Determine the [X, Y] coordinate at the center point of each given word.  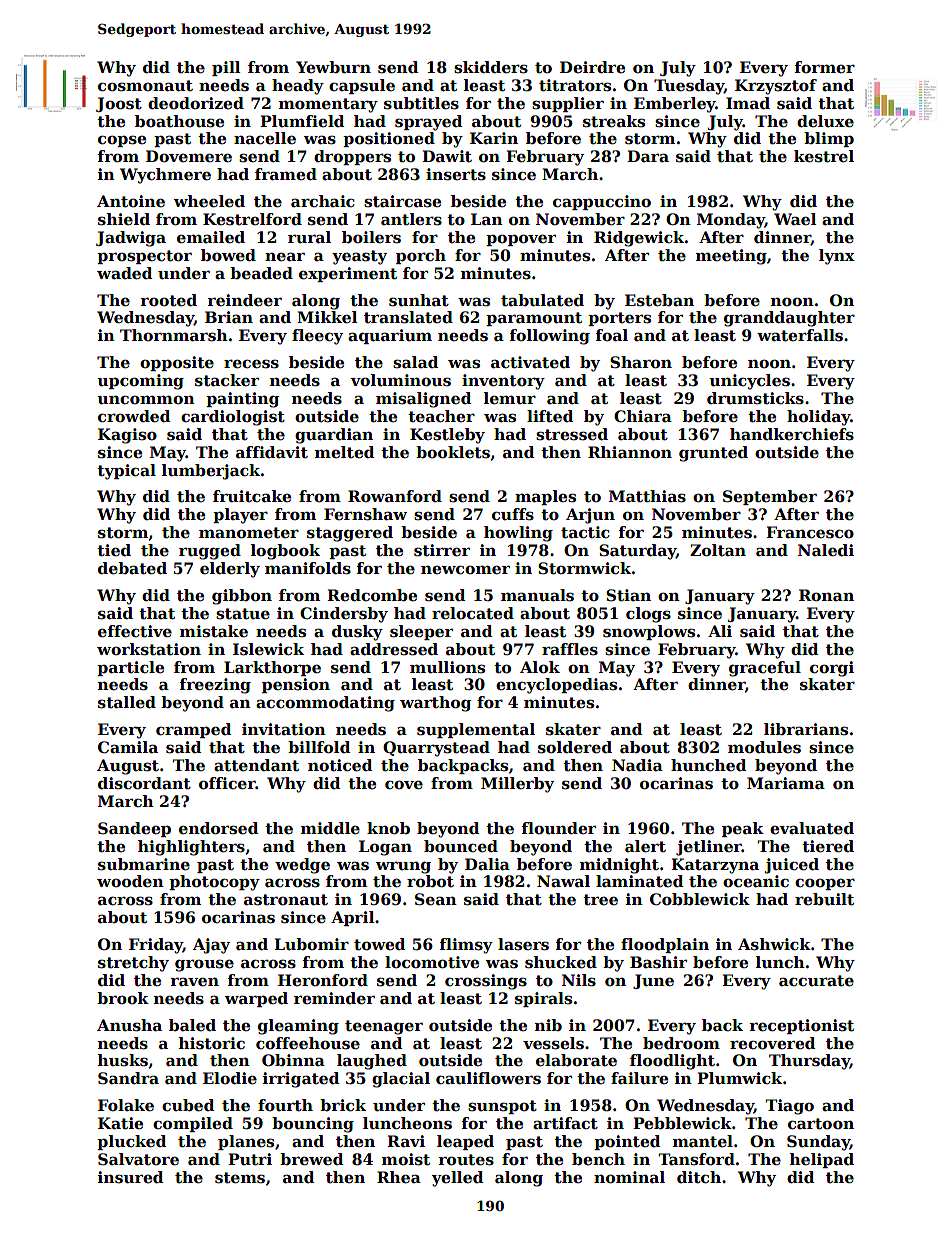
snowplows [649, 632]
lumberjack [211, 472]
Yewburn [333, 67]
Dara [648, 156]
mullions [447, 667]
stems [240, 1178]
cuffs [513, 514]
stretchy [133, 964]
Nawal [563, 881]
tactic [585, 532]
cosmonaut [145, 86]
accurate [816, 981]
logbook [285, 552]
